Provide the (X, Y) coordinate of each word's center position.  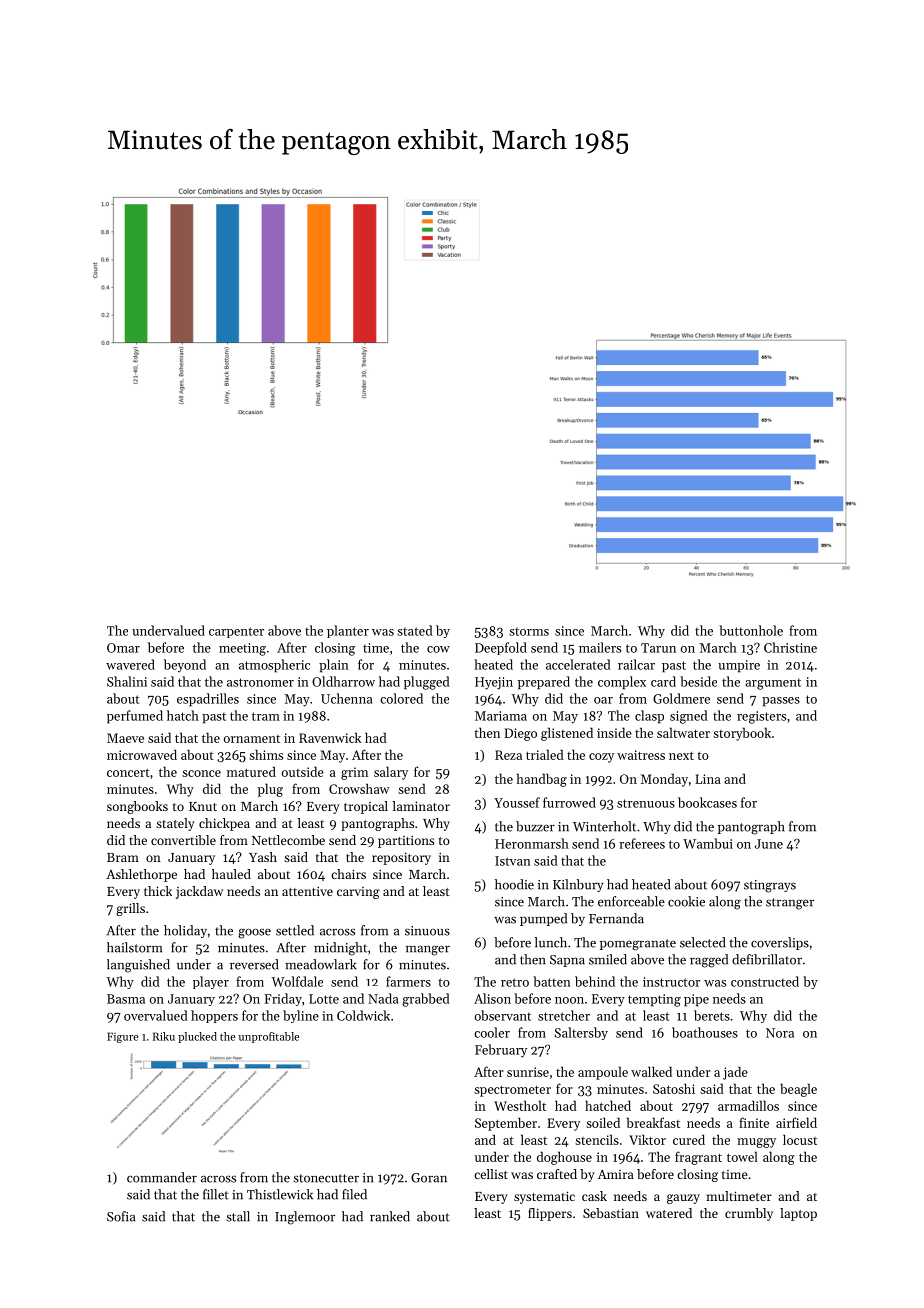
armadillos (748, 1105)
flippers (550, 1214)
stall (238, 1216)
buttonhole (751, 630)
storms (529, 632)
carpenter (236, 632)
